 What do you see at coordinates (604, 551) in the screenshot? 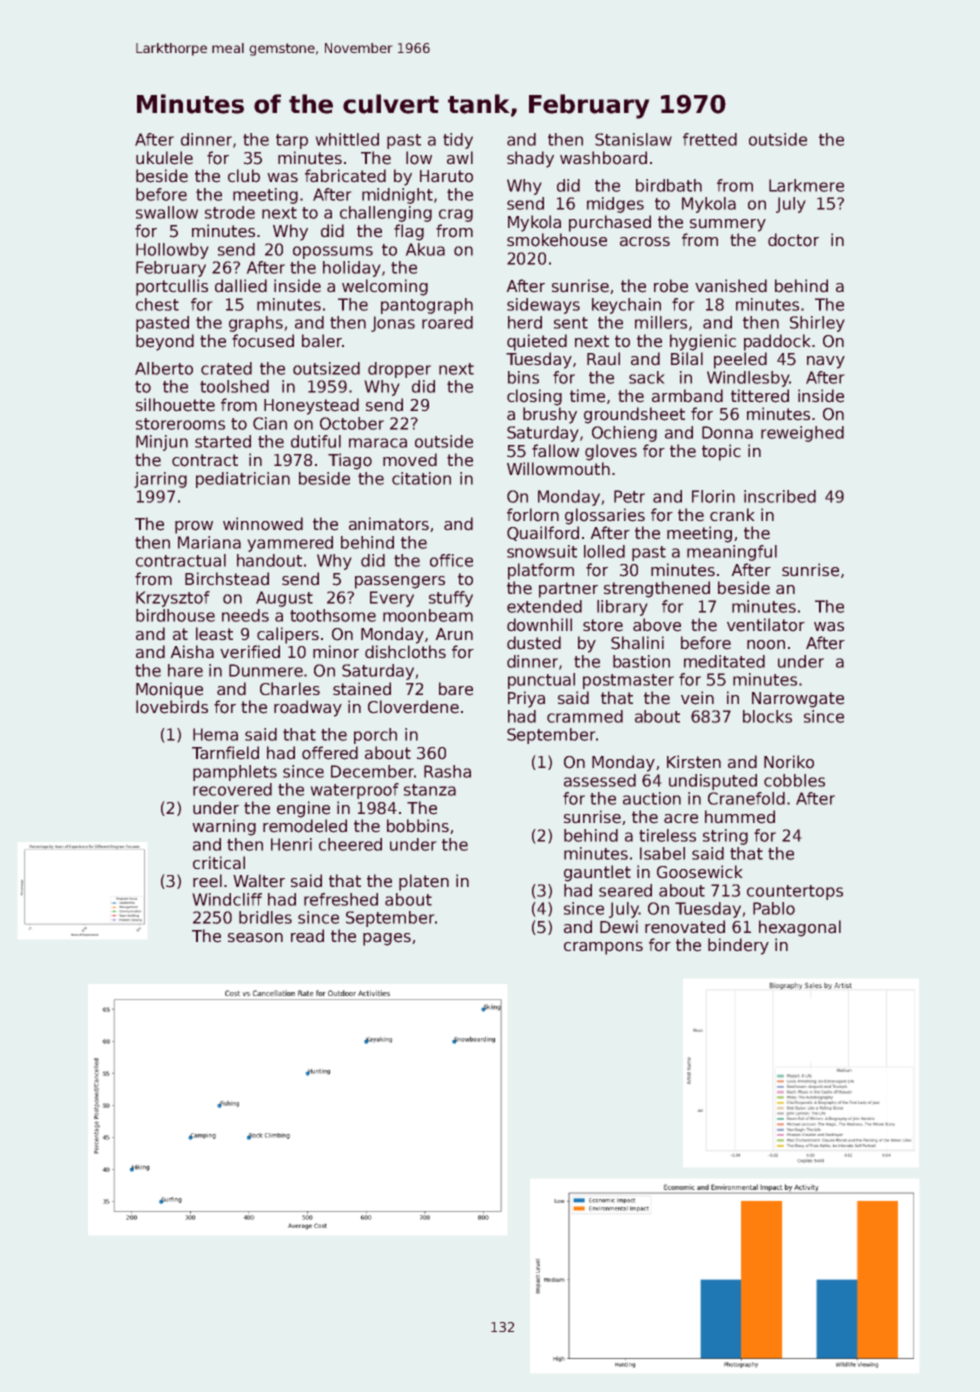
I see `lolled` at bounding box center [604, 551].
